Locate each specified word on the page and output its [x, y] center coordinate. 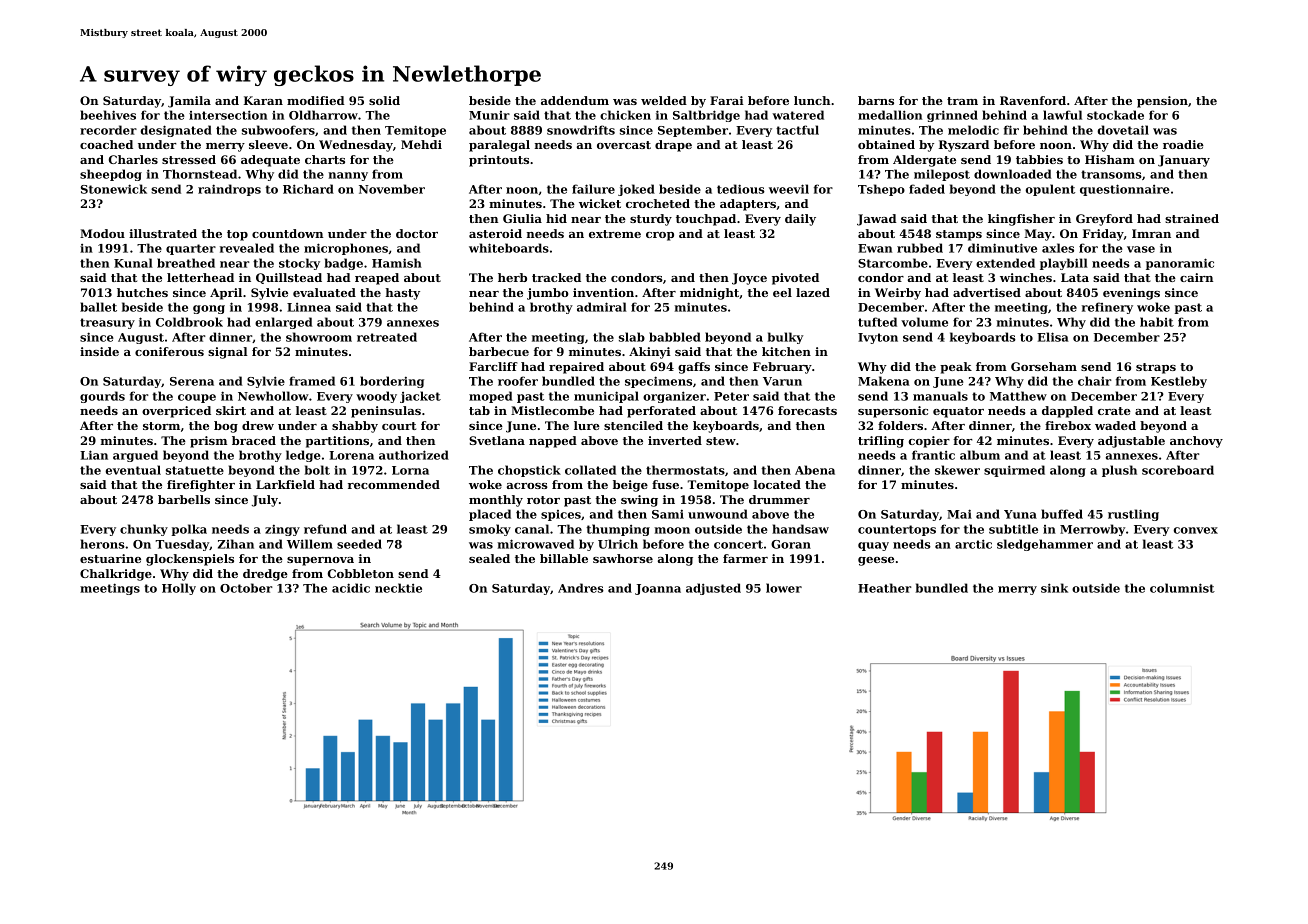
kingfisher [1021, 220]
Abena [815, 470]
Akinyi [650, 353]
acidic [351, 588]
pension [1162, 102]
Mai [959, 514]
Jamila [189, 102]
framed [312, 381]
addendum [575, 100]
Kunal [133, 263]
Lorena [351, 455]
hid [556, 218]
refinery [1107, 308]
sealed [489, 558]
